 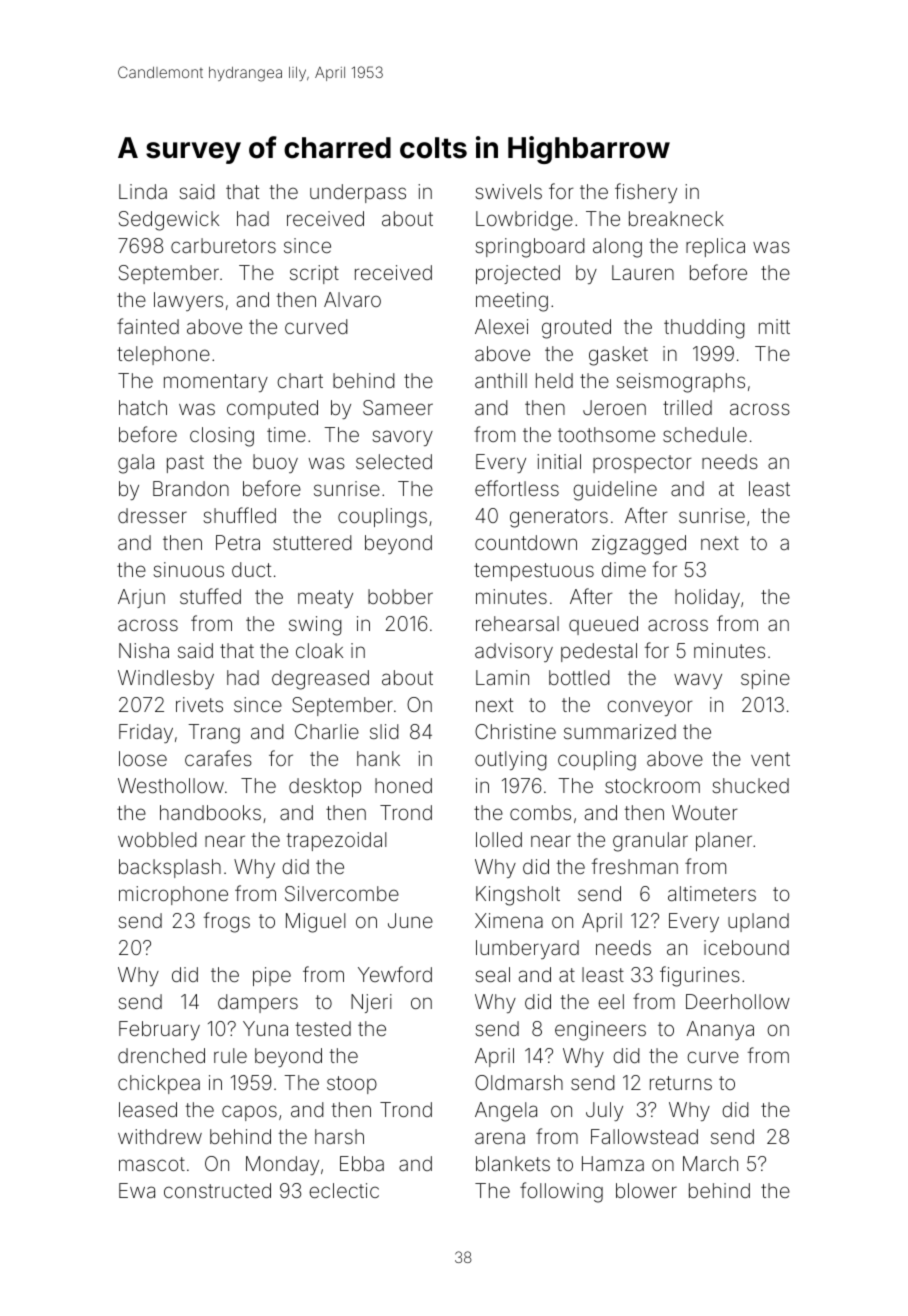 I want to click on springboard, so click(x=530, y=248).
